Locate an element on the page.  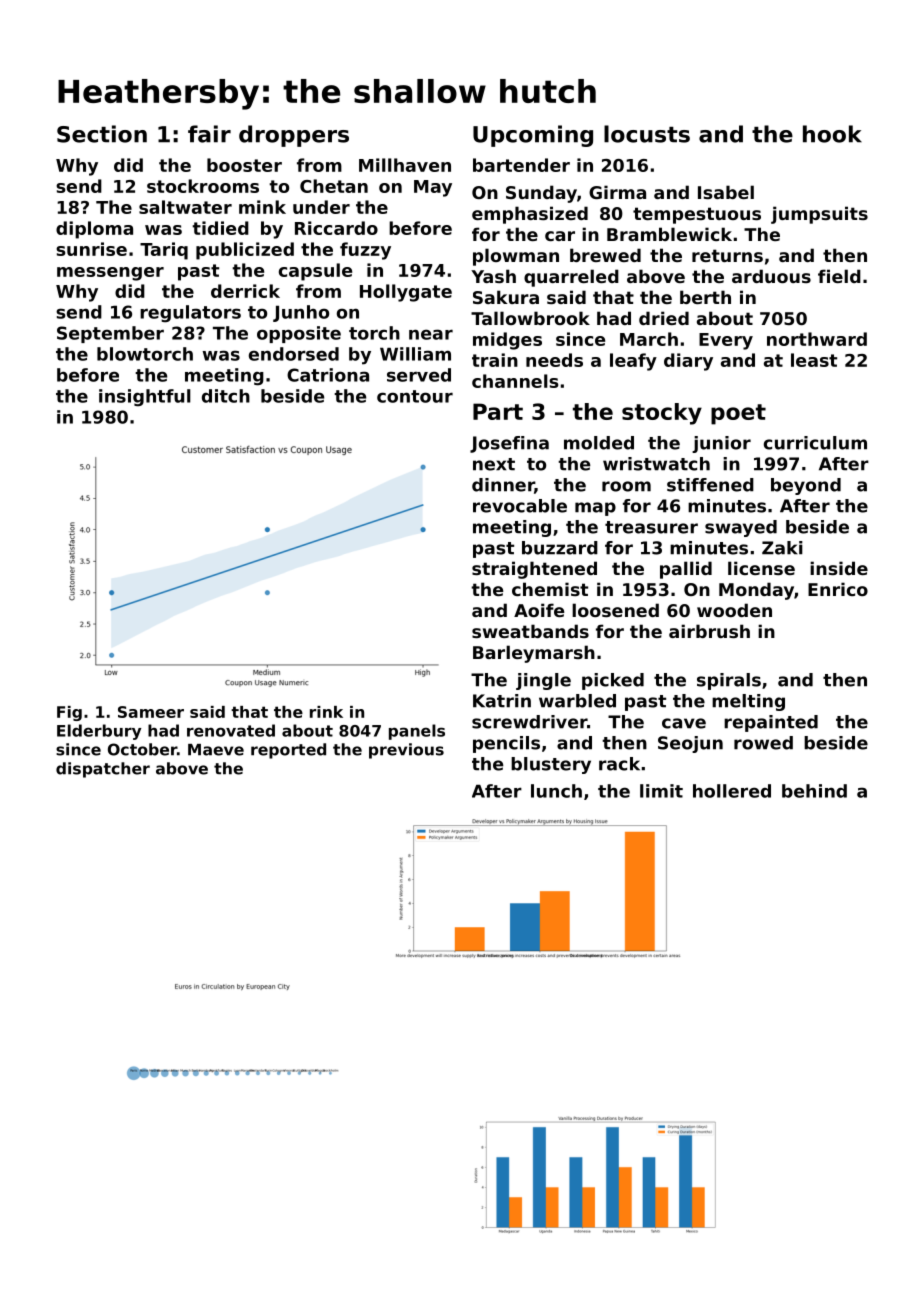
locusts is located at coordinates (647, 134).
